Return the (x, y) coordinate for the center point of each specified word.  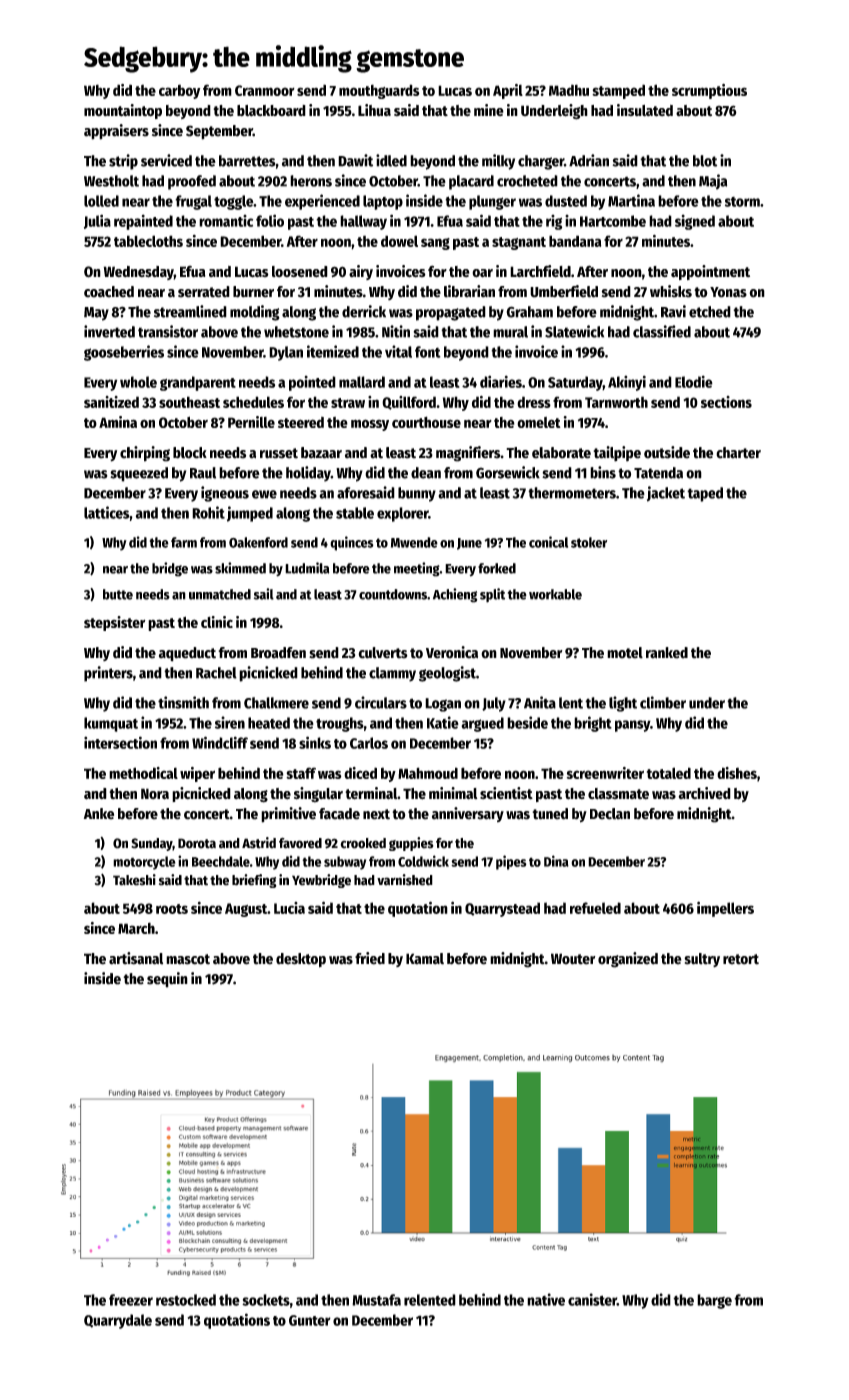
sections (726, 402)
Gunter (310, 1320)
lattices (106, 512)
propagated (451, 313)
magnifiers (468, 454)
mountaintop (123, 111)
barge (714, 1301)
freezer (131, 1300)
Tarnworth (616, 402)
